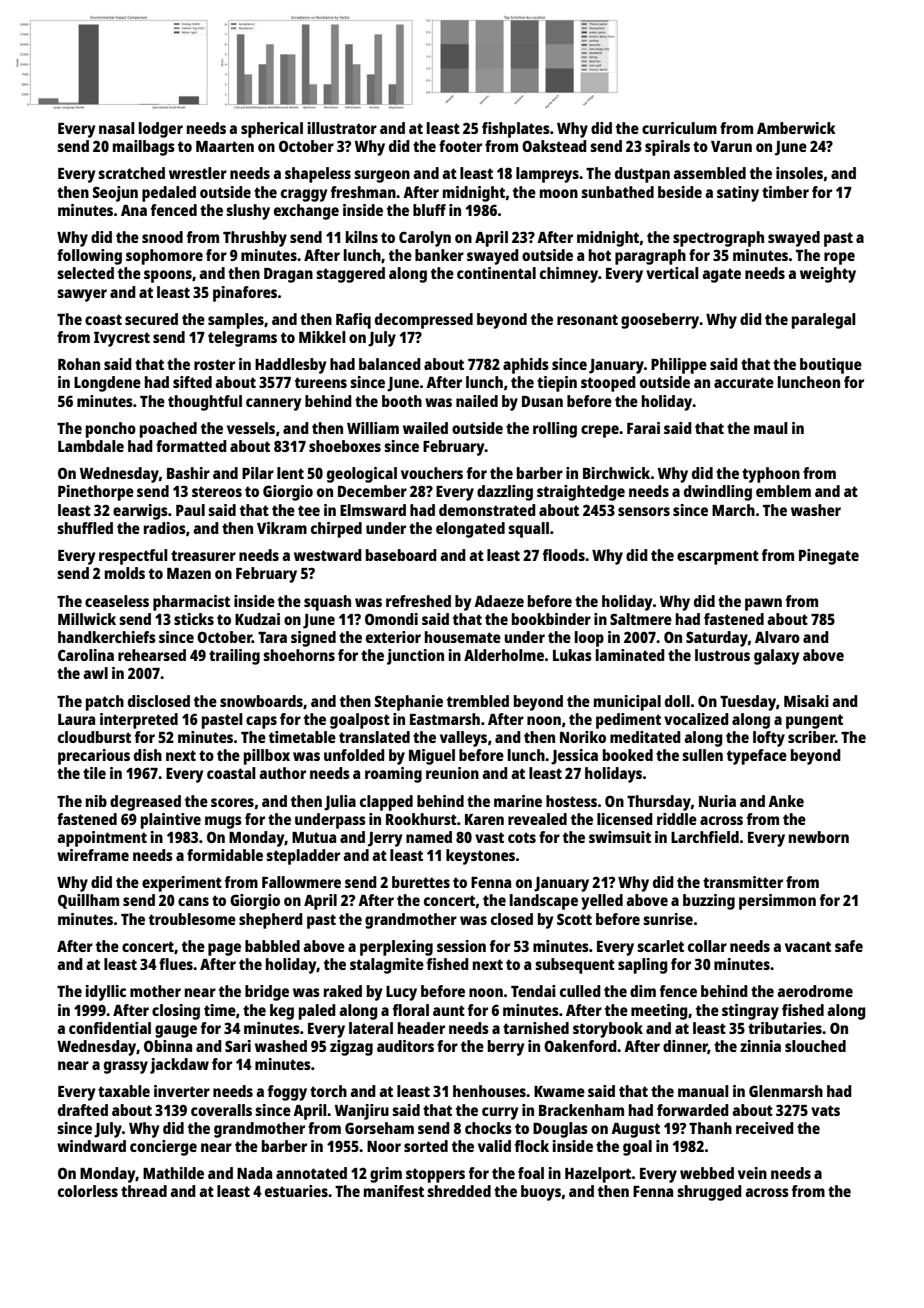 The image size is (924, 1308). I want to click on boutique, so click(831, 366).
